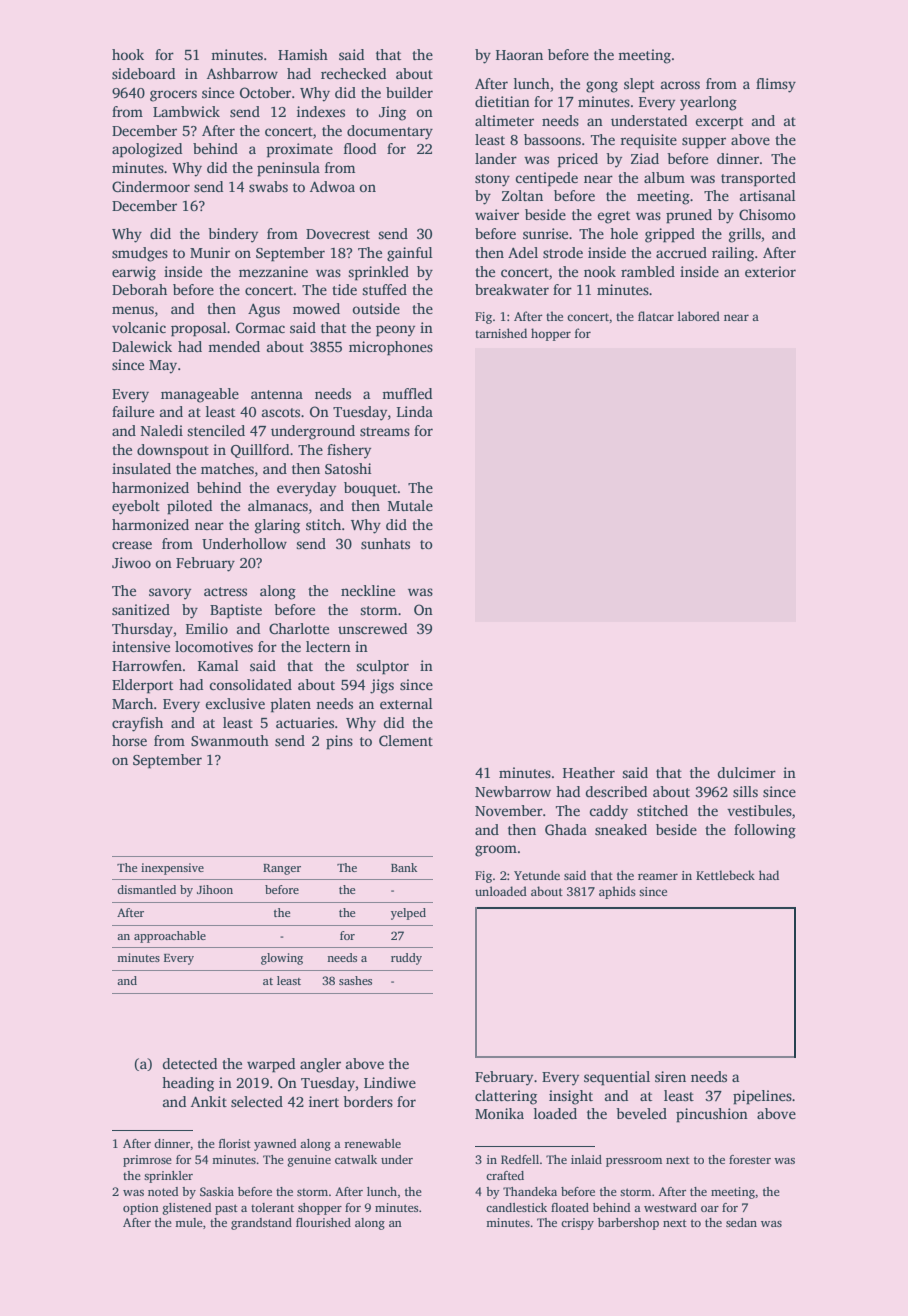 This image has width=908, height=1316. What do you see at coordinates (589, 772) in the image?
I see `Heather` at bounding box center [589, 772].
